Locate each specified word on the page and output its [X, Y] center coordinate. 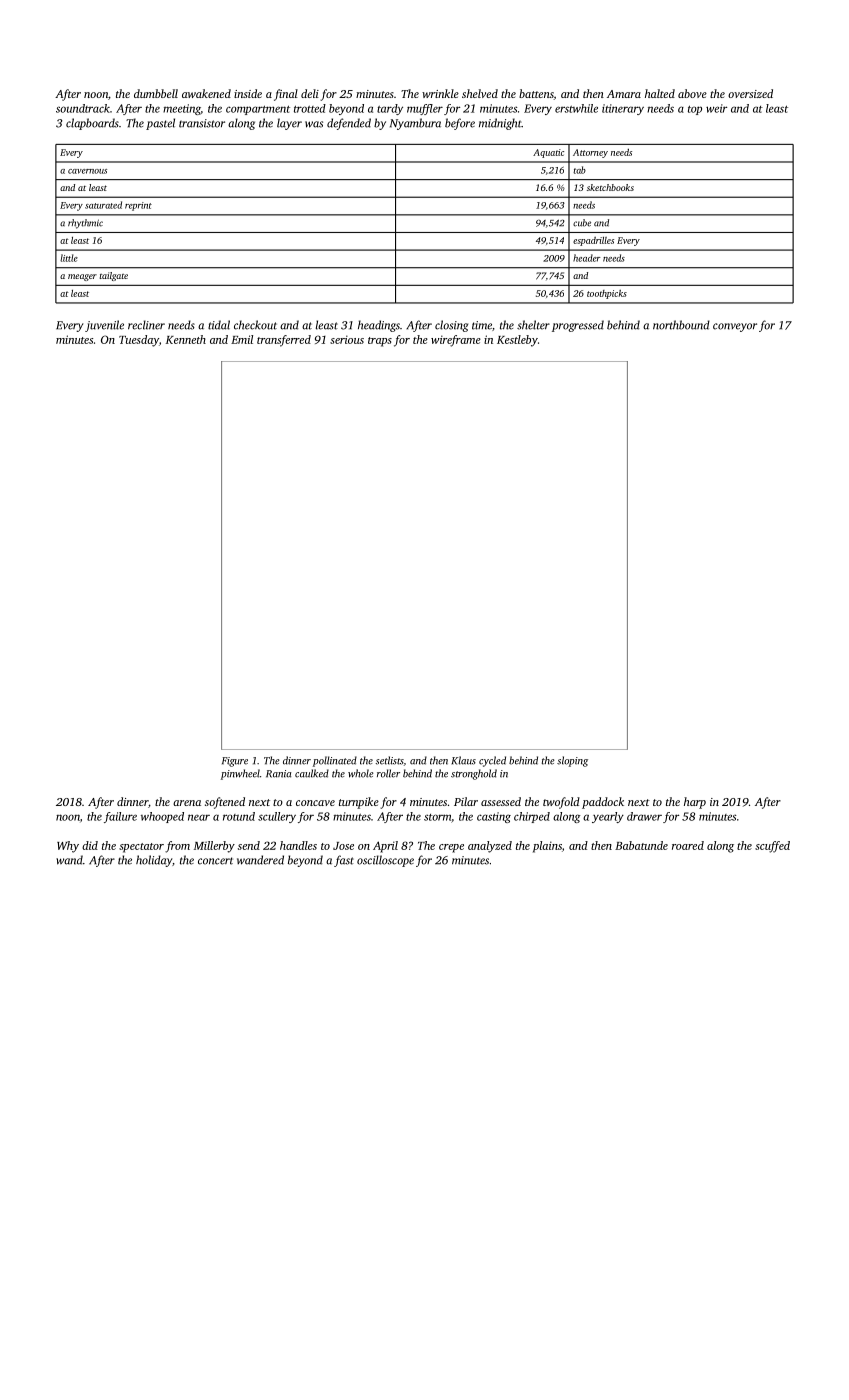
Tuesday [139, 341]
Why [68, 847]
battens [536, 94]
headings [379, 326]
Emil [242, 339]
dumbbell [156, 93]
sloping [572, 761]
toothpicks [607, 294]
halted [660, 93]
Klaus [463, 760]
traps [380, 342]
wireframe [456, 341]
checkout [255, 325]
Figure [235, 762]
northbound [681, 325]
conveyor [735, 327]
